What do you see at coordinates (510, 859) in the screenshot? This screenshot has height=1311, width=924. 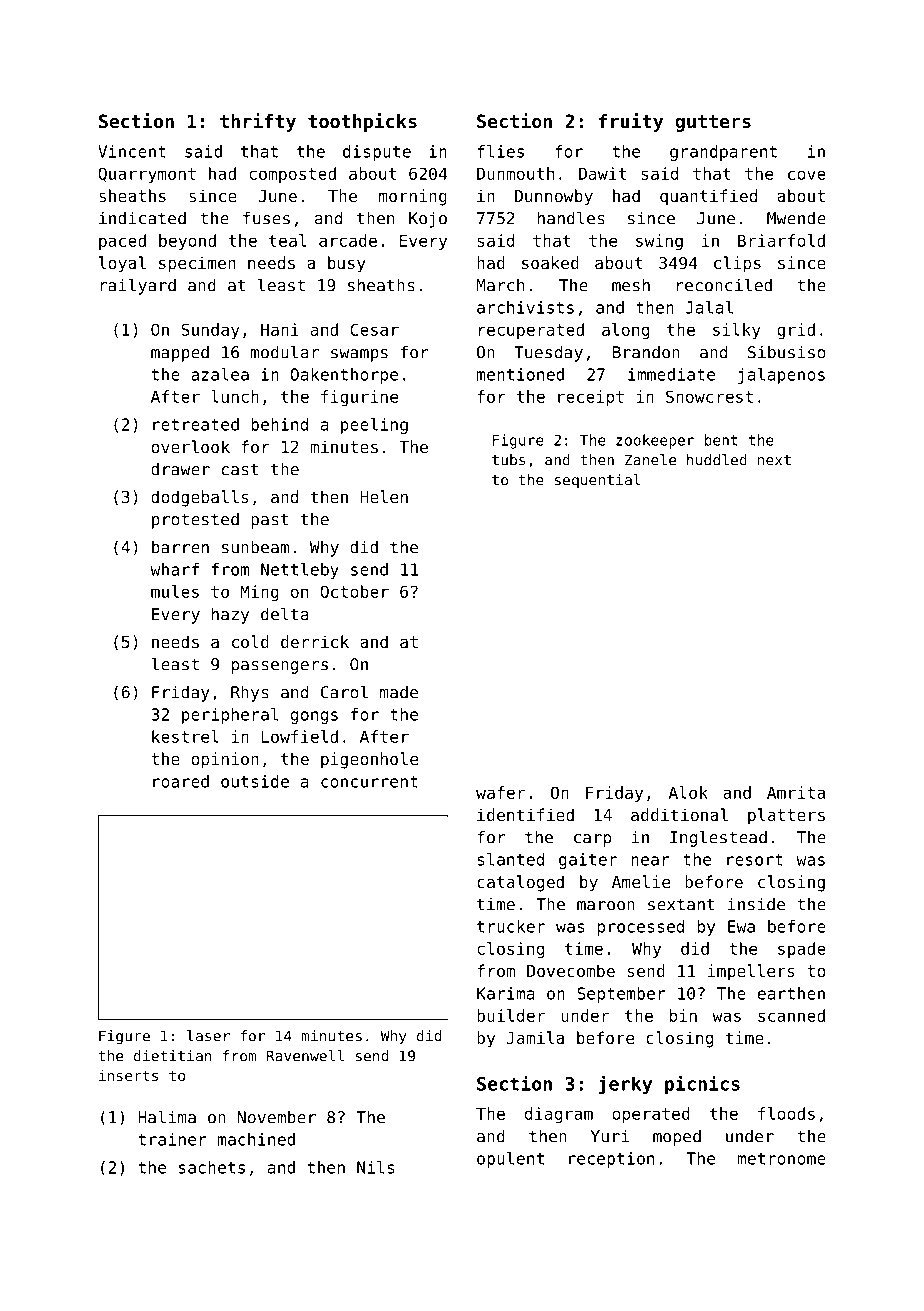 I see `slanted` at bounding box center [510, 859].
